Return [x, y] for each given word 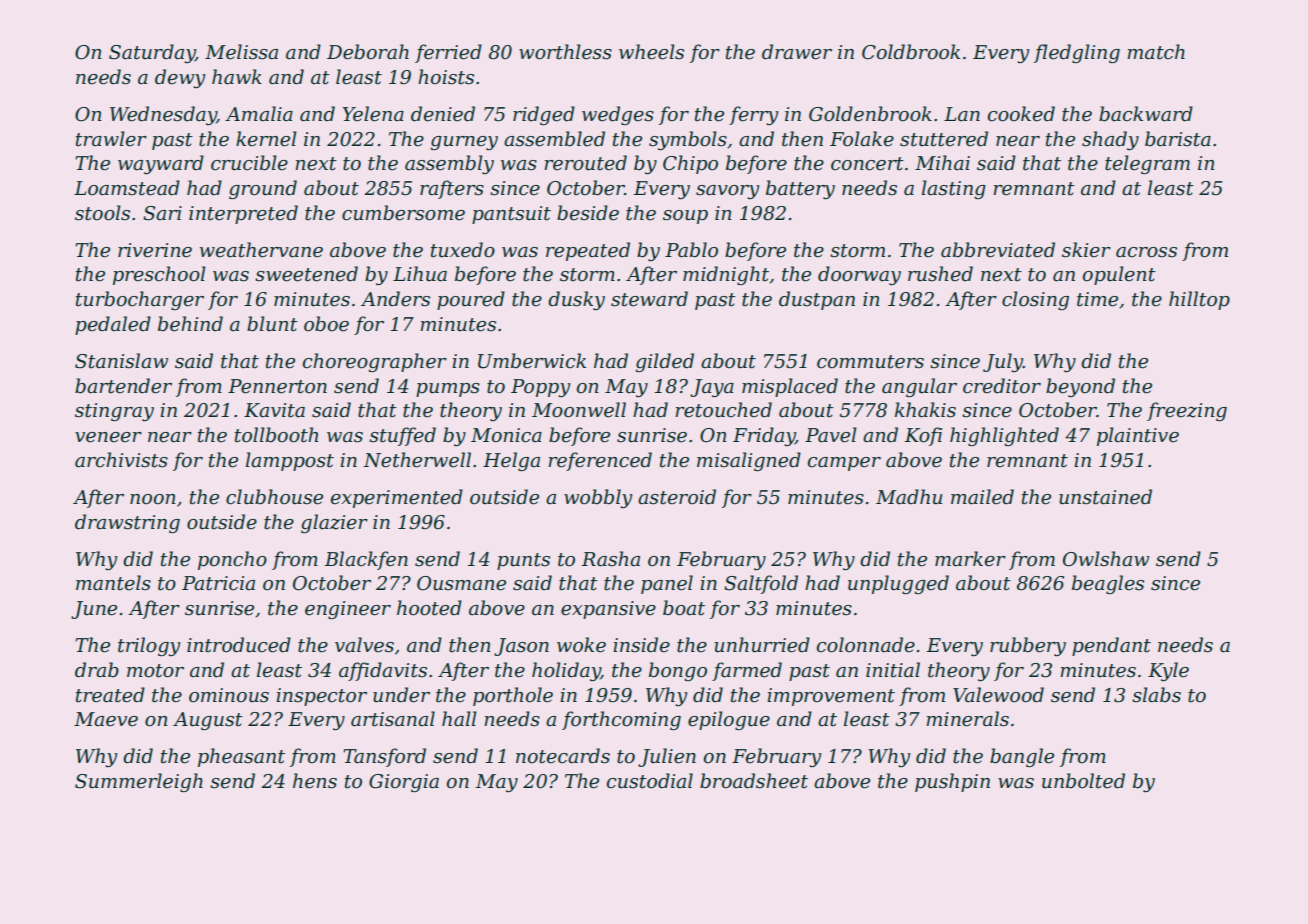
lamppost [290, 461]
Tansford [384, 757]
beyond [1080, 387]
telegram [1147, 164]
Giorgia [404, 783]
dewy [180, 78]
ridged [544, 115]
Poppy [541, 388]
